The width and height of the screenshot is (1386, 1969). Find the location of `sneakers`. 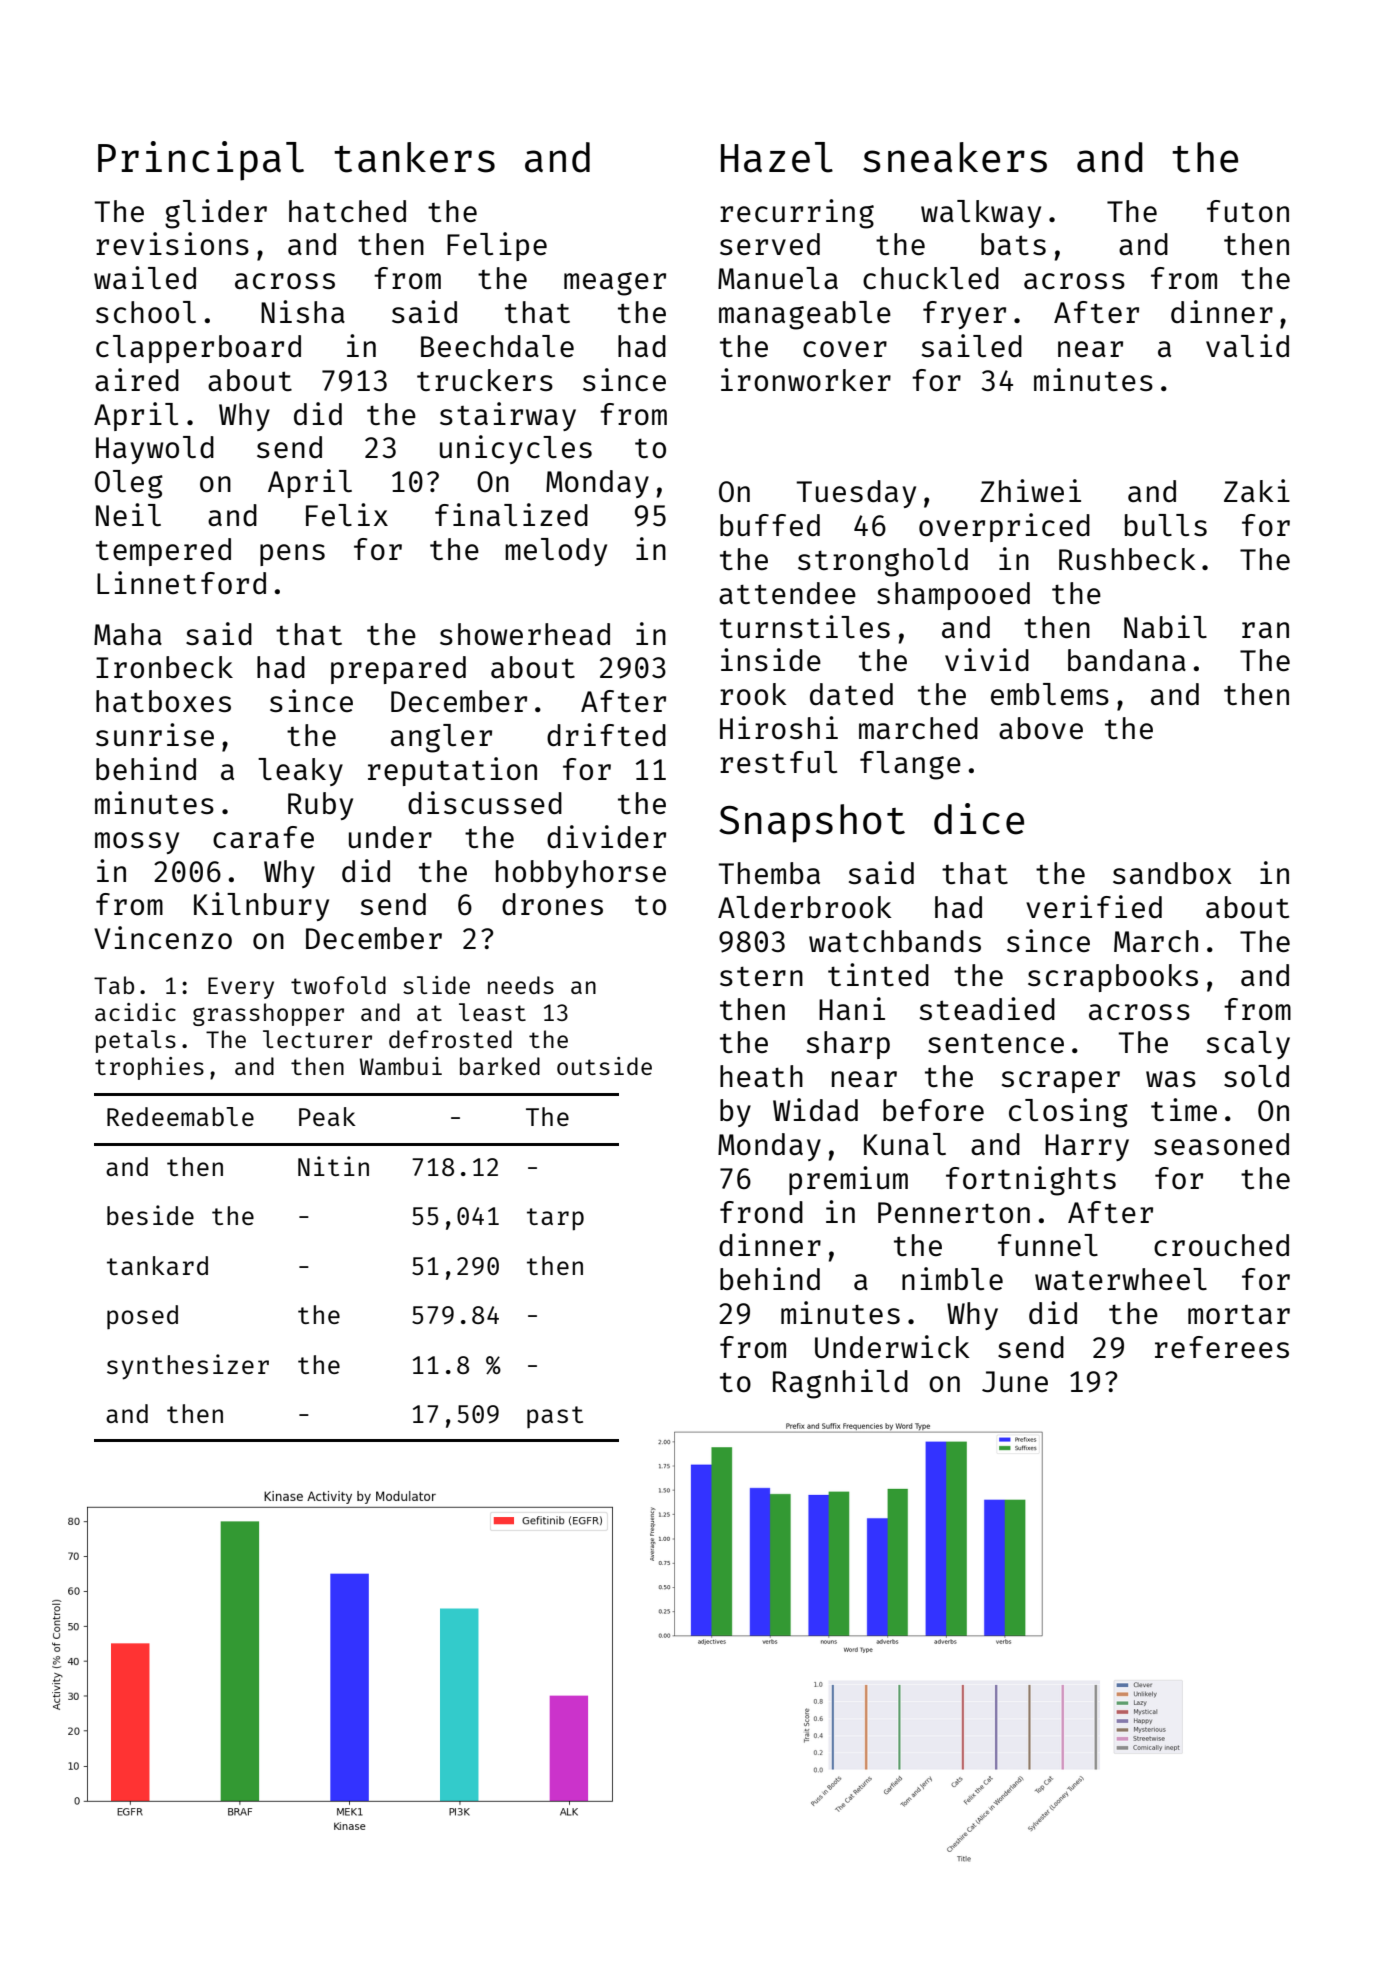

sneakers is located at coordinates (955, 157).
